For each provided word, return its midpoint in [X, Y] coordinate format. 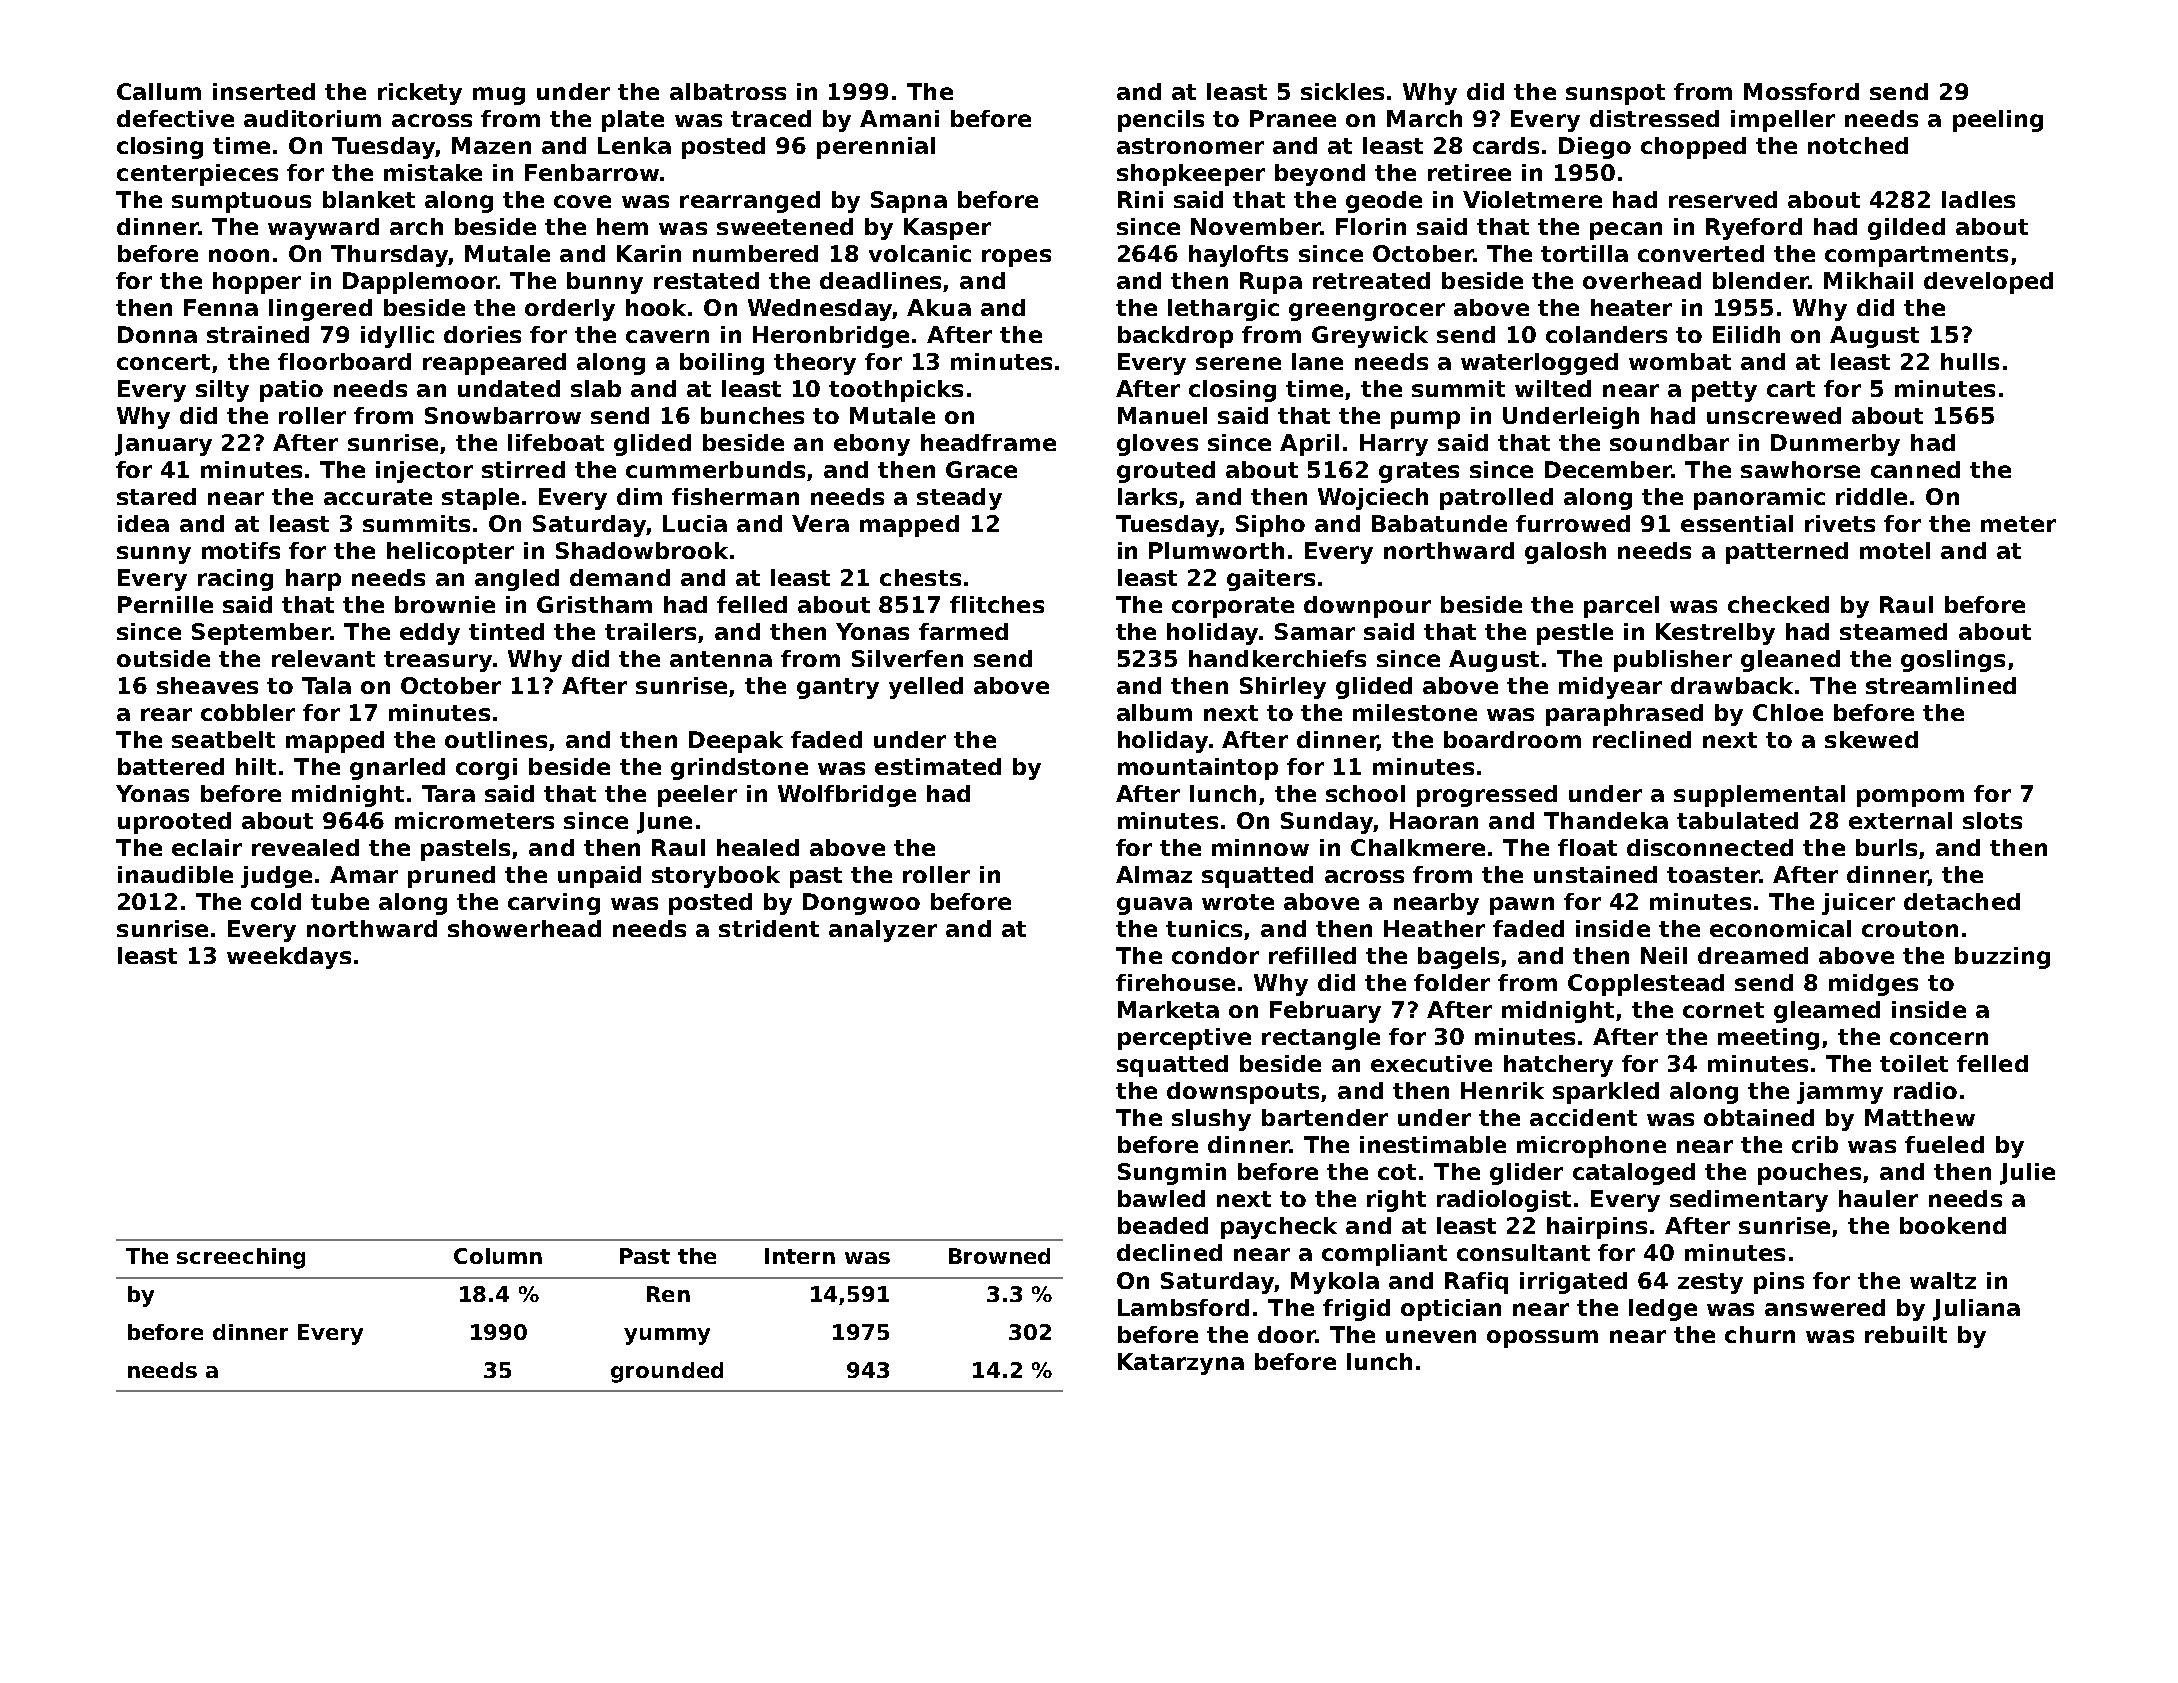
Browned [999, 1256]
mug [499, 96]
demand [620, 577]
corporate [1233, 607]
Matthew [1920, 1117]
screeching [241, 1258]
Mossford [1801, 91]
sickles [1342, 91]
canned [1915, 469]
